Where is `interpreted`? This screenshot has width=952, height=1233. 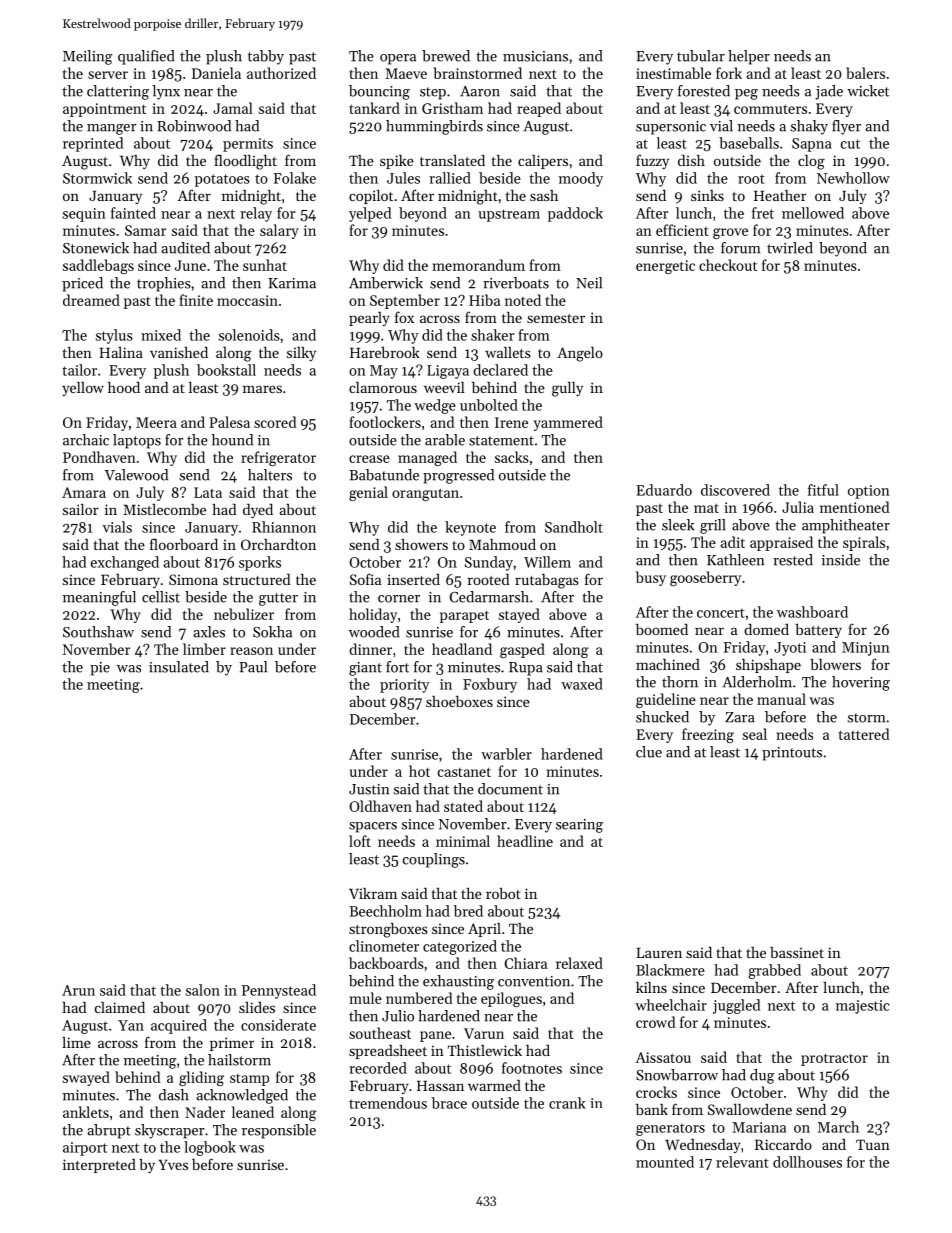
interpreted is located at coordinates (99, 1166).
